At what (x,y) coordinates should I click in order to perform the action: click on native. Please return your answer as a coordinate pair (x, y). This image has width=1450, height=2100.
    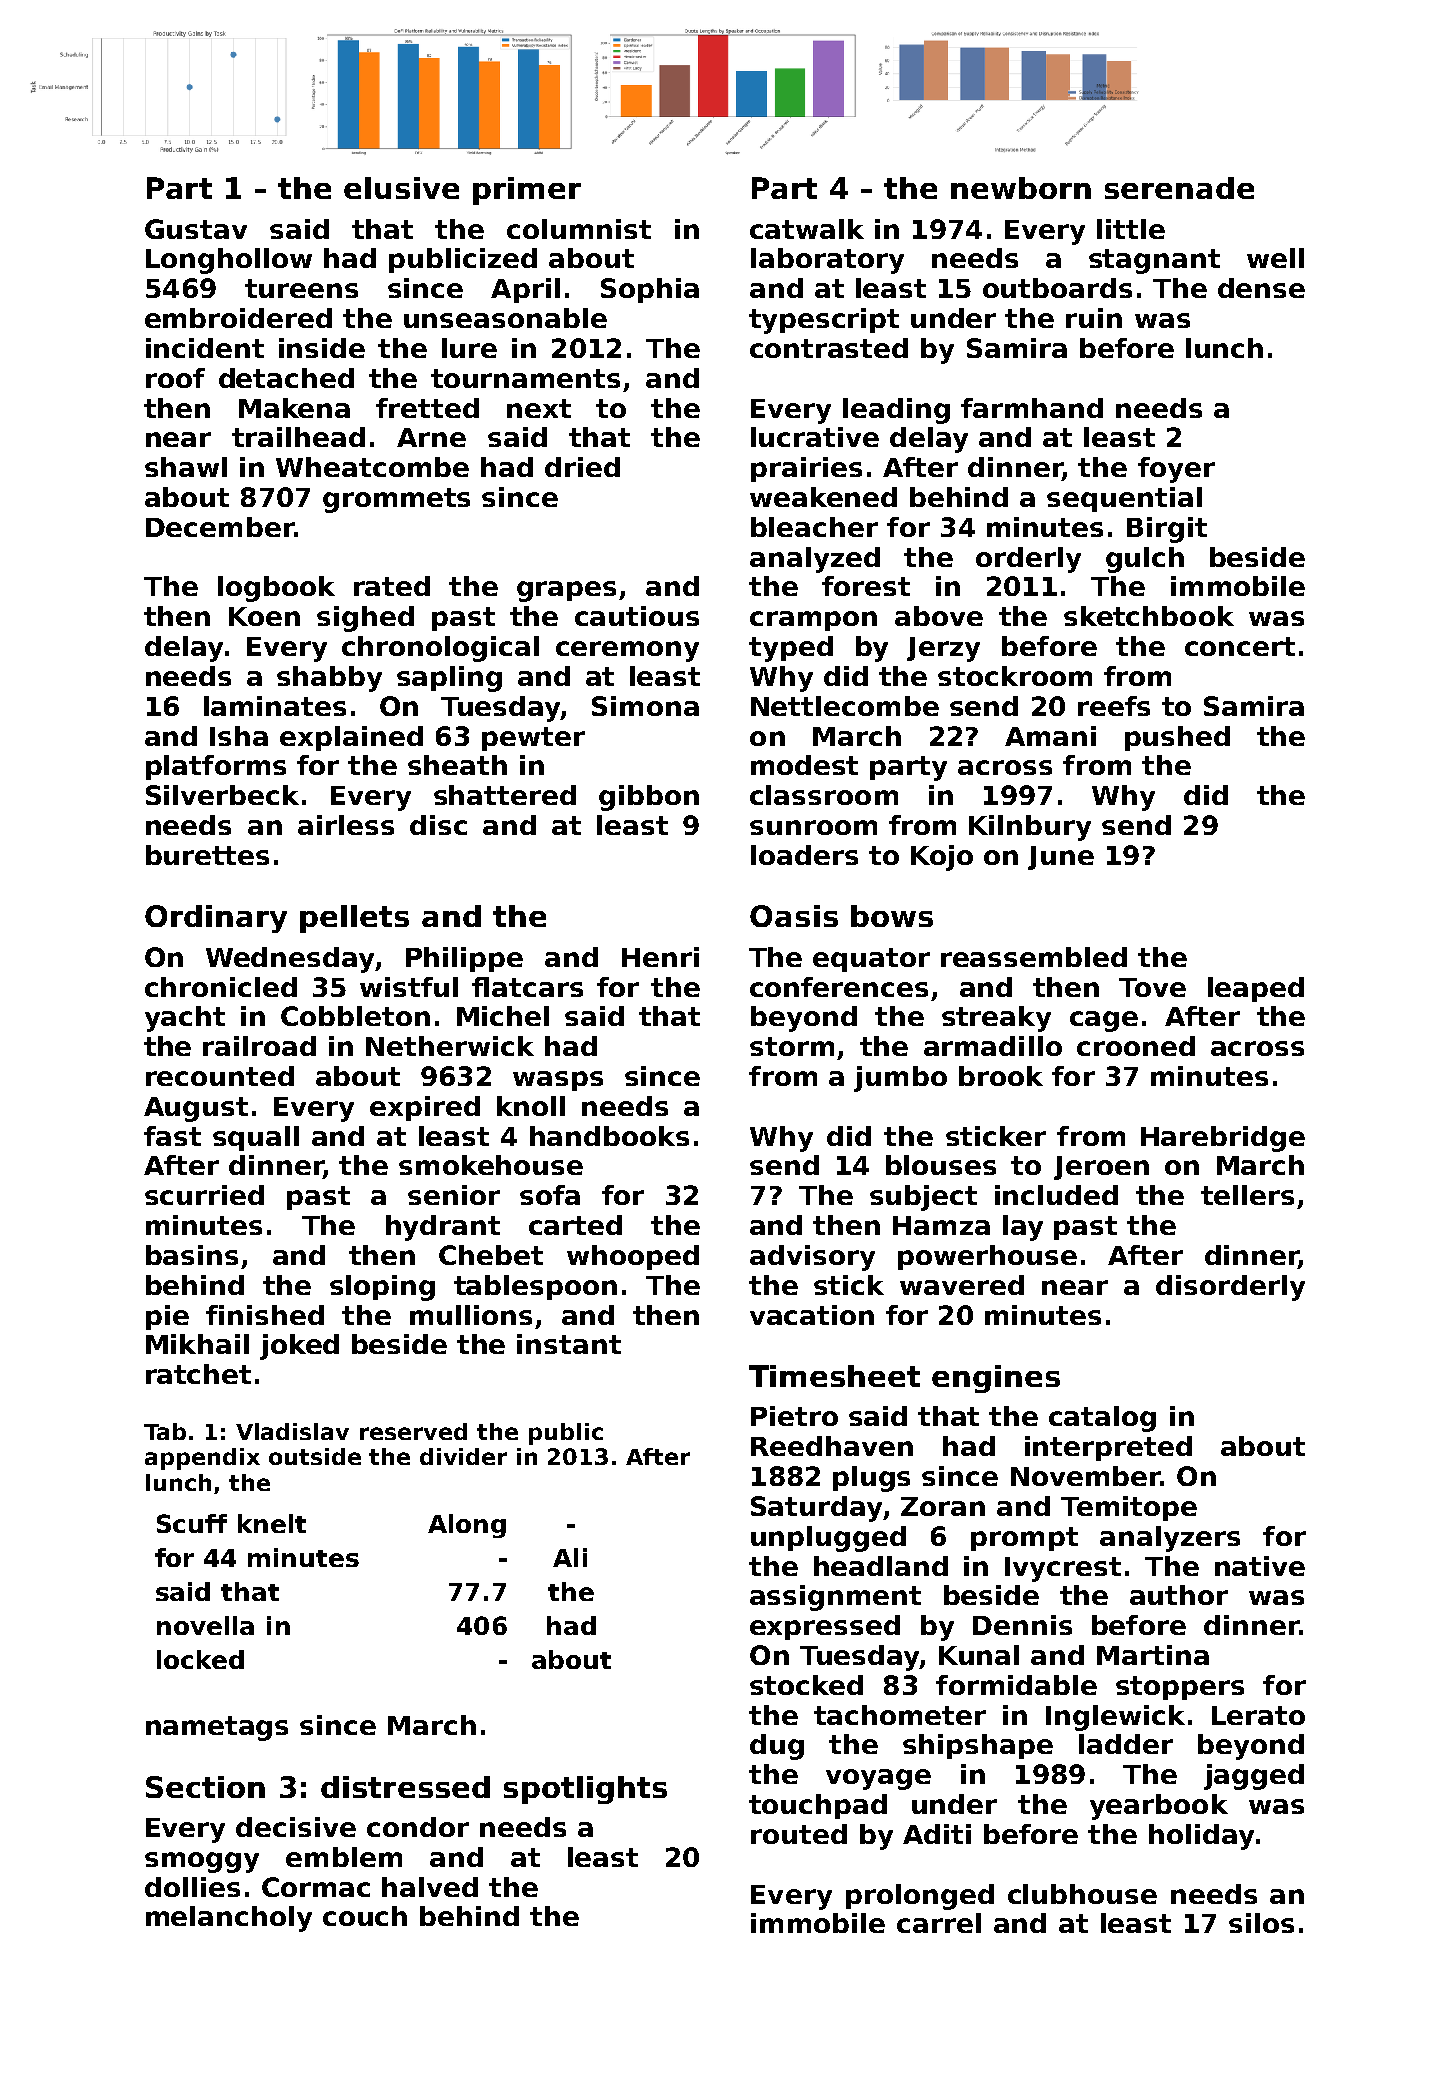
    Looking at the image, I should click on (1260, 1566).
